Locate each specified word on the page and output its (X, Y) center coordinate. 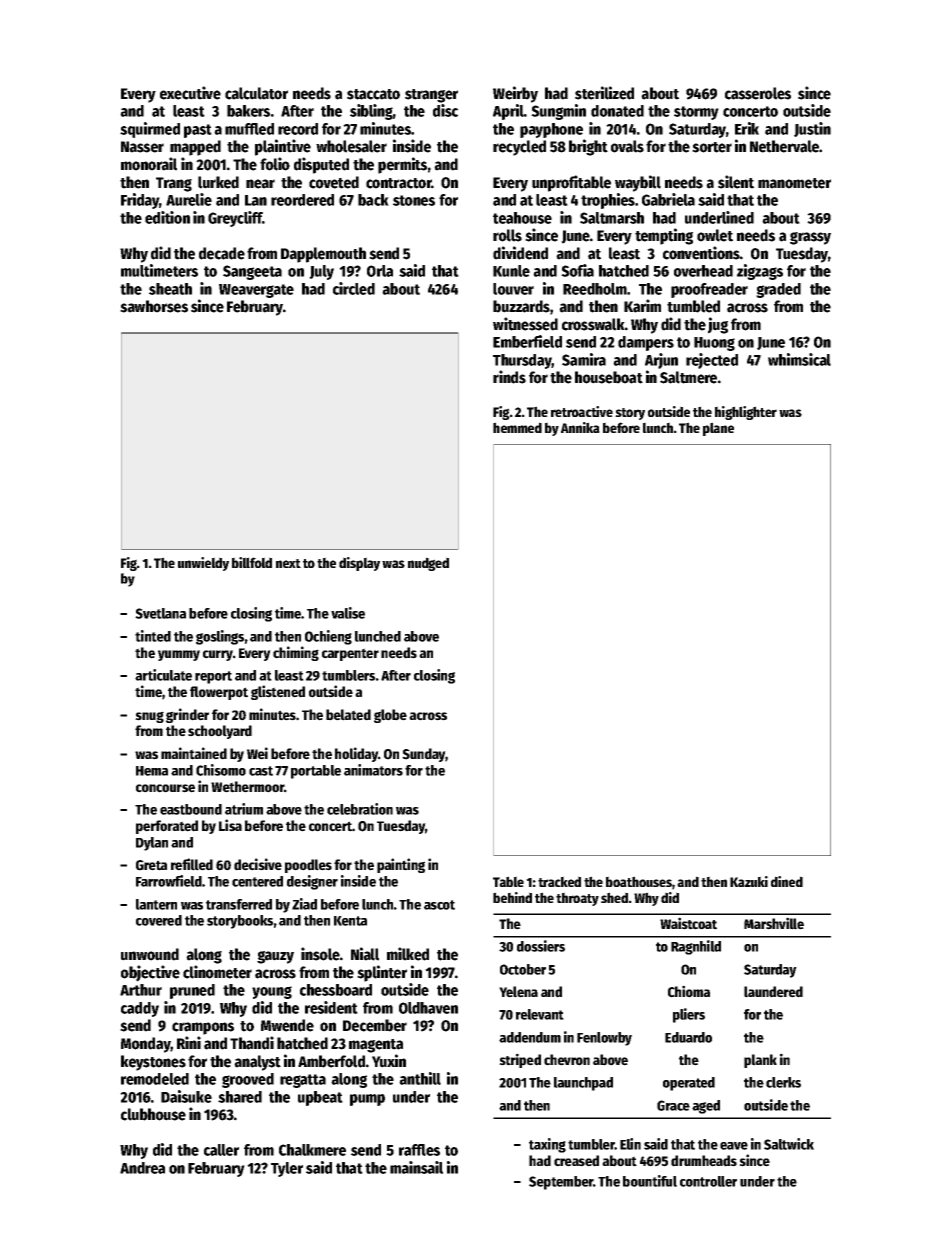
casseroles (758, 93)
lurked (218, 182)
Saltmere (688, 377)
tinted (153, 636)
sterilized (604, 93)
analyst (257, 1063)
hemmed (517, 427)
